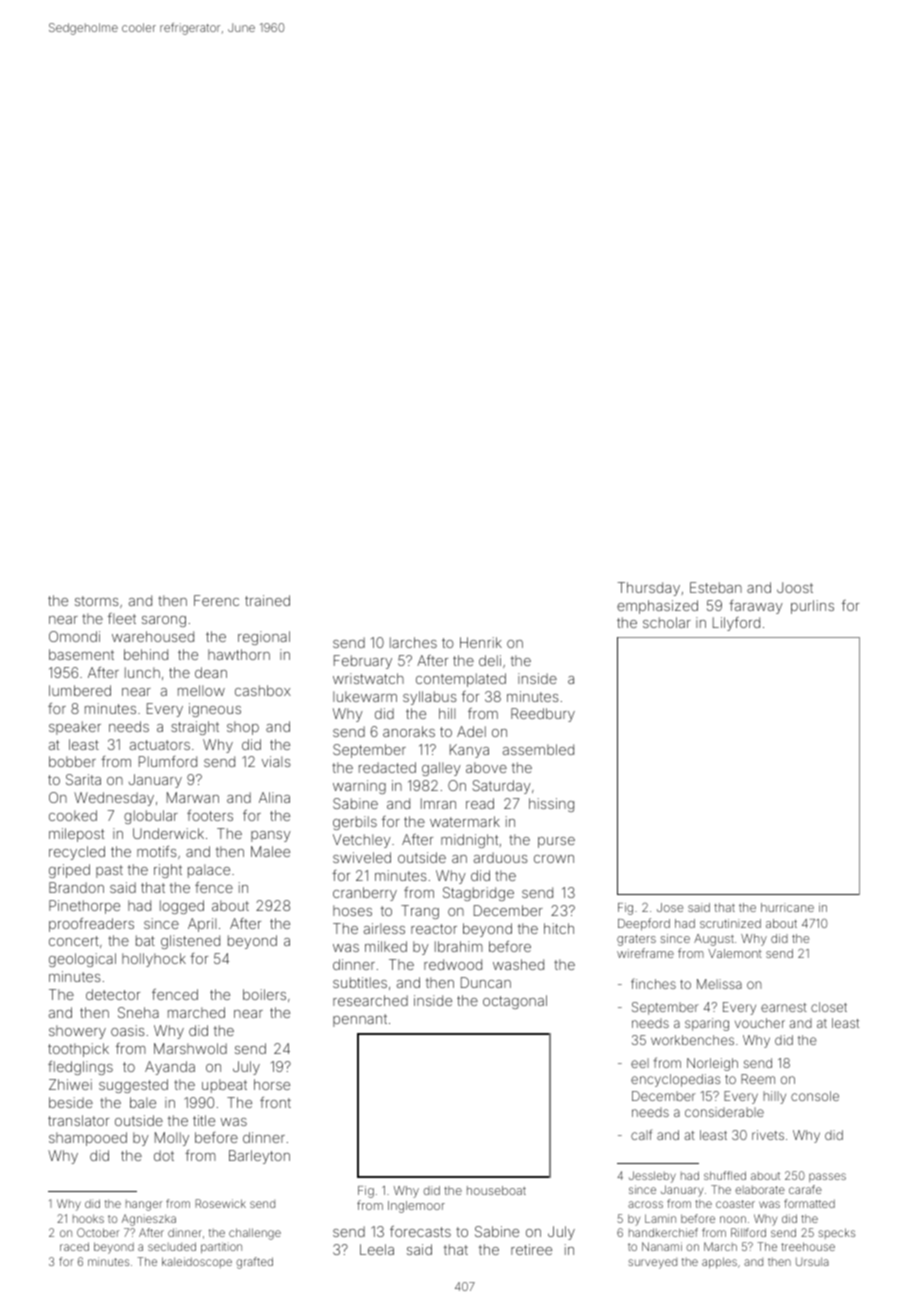 This page has height=1316, width=908. I want to click on Ursula, so click(812, 1261).
